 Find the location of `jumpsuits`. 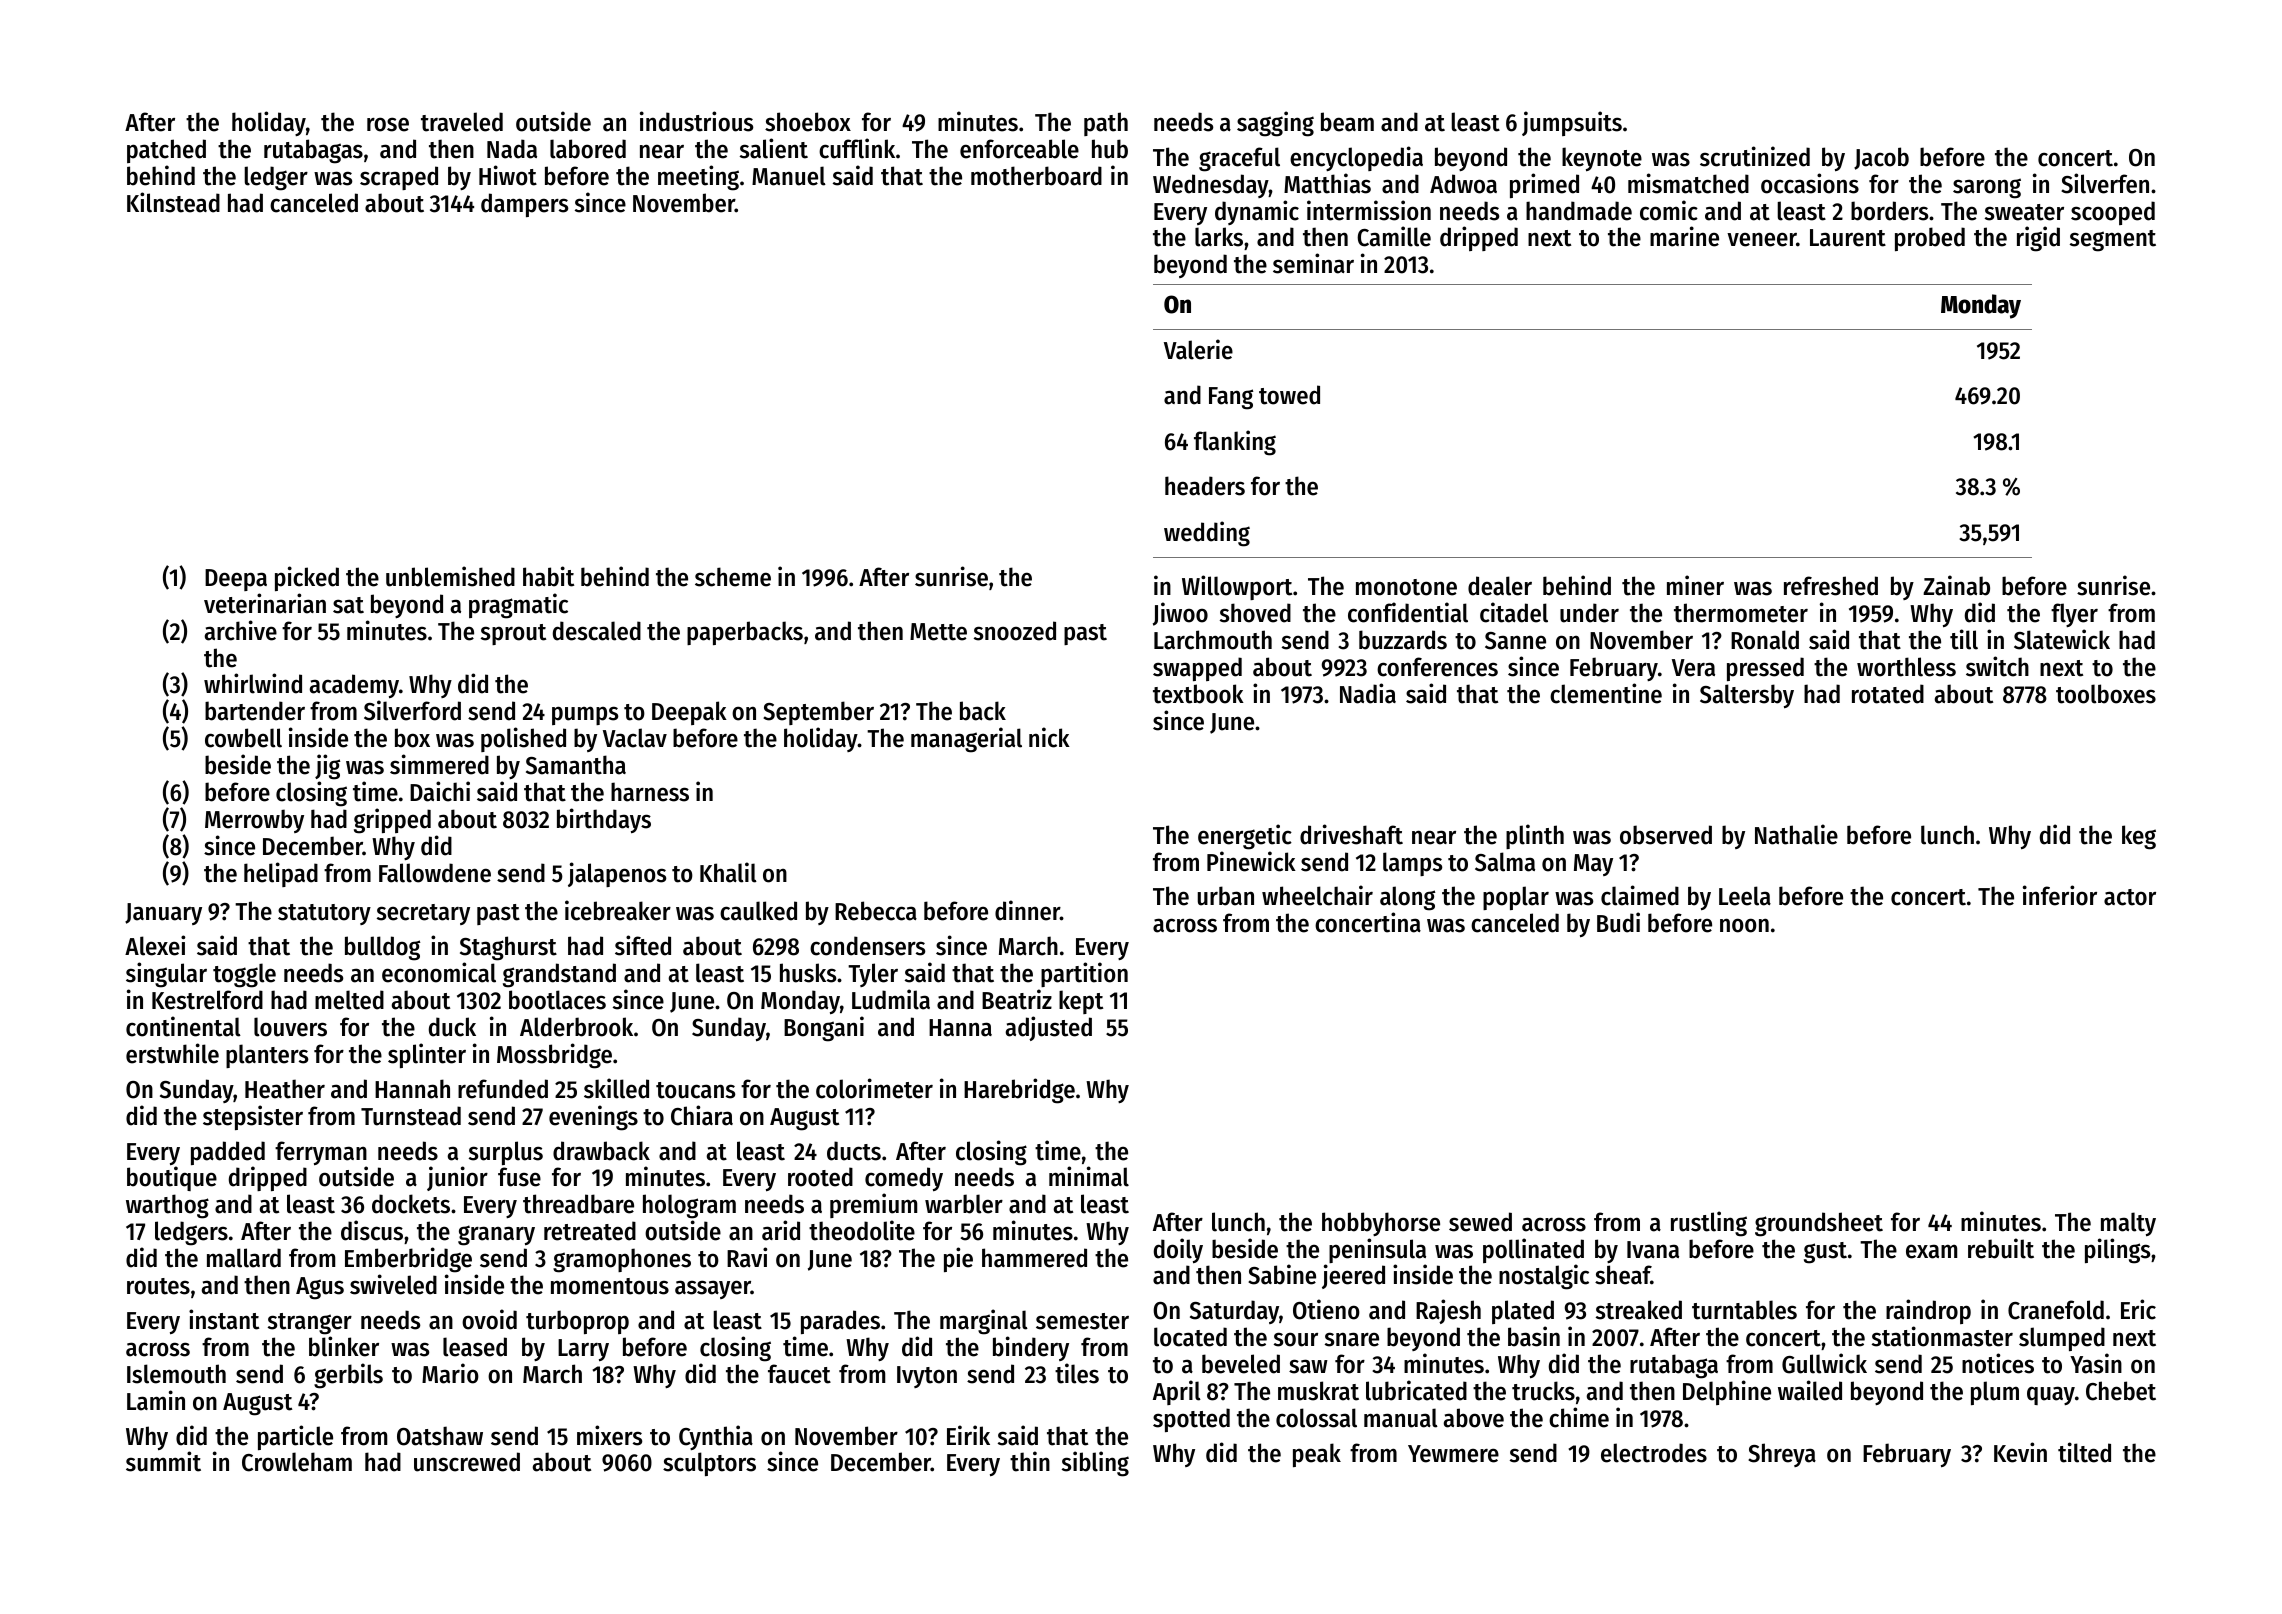

jumpsuits is located at coordinates (1572, 123).
